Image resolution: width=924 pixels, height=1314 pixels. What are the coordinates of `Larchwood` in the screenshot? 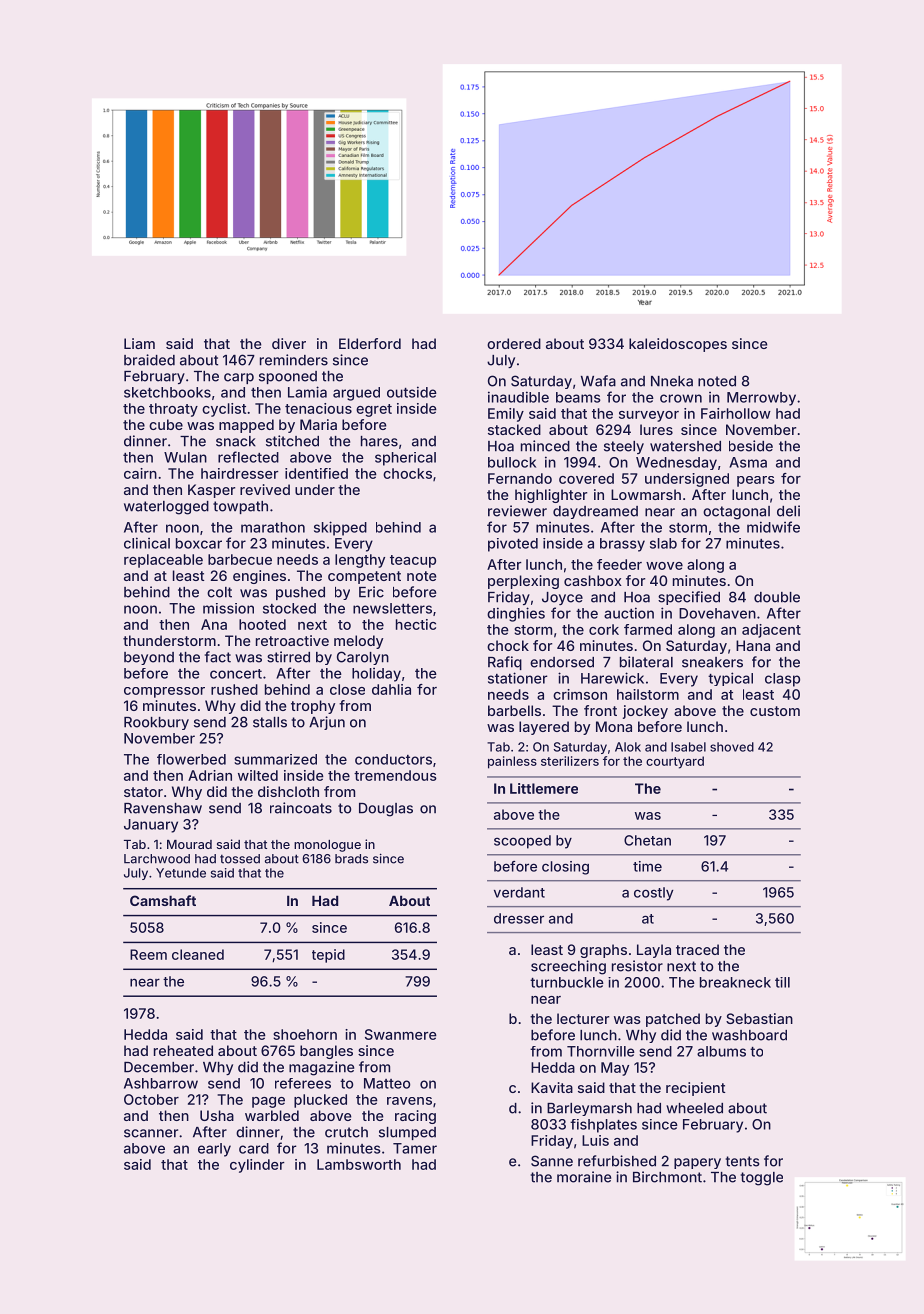 It's located at (157, 859).
